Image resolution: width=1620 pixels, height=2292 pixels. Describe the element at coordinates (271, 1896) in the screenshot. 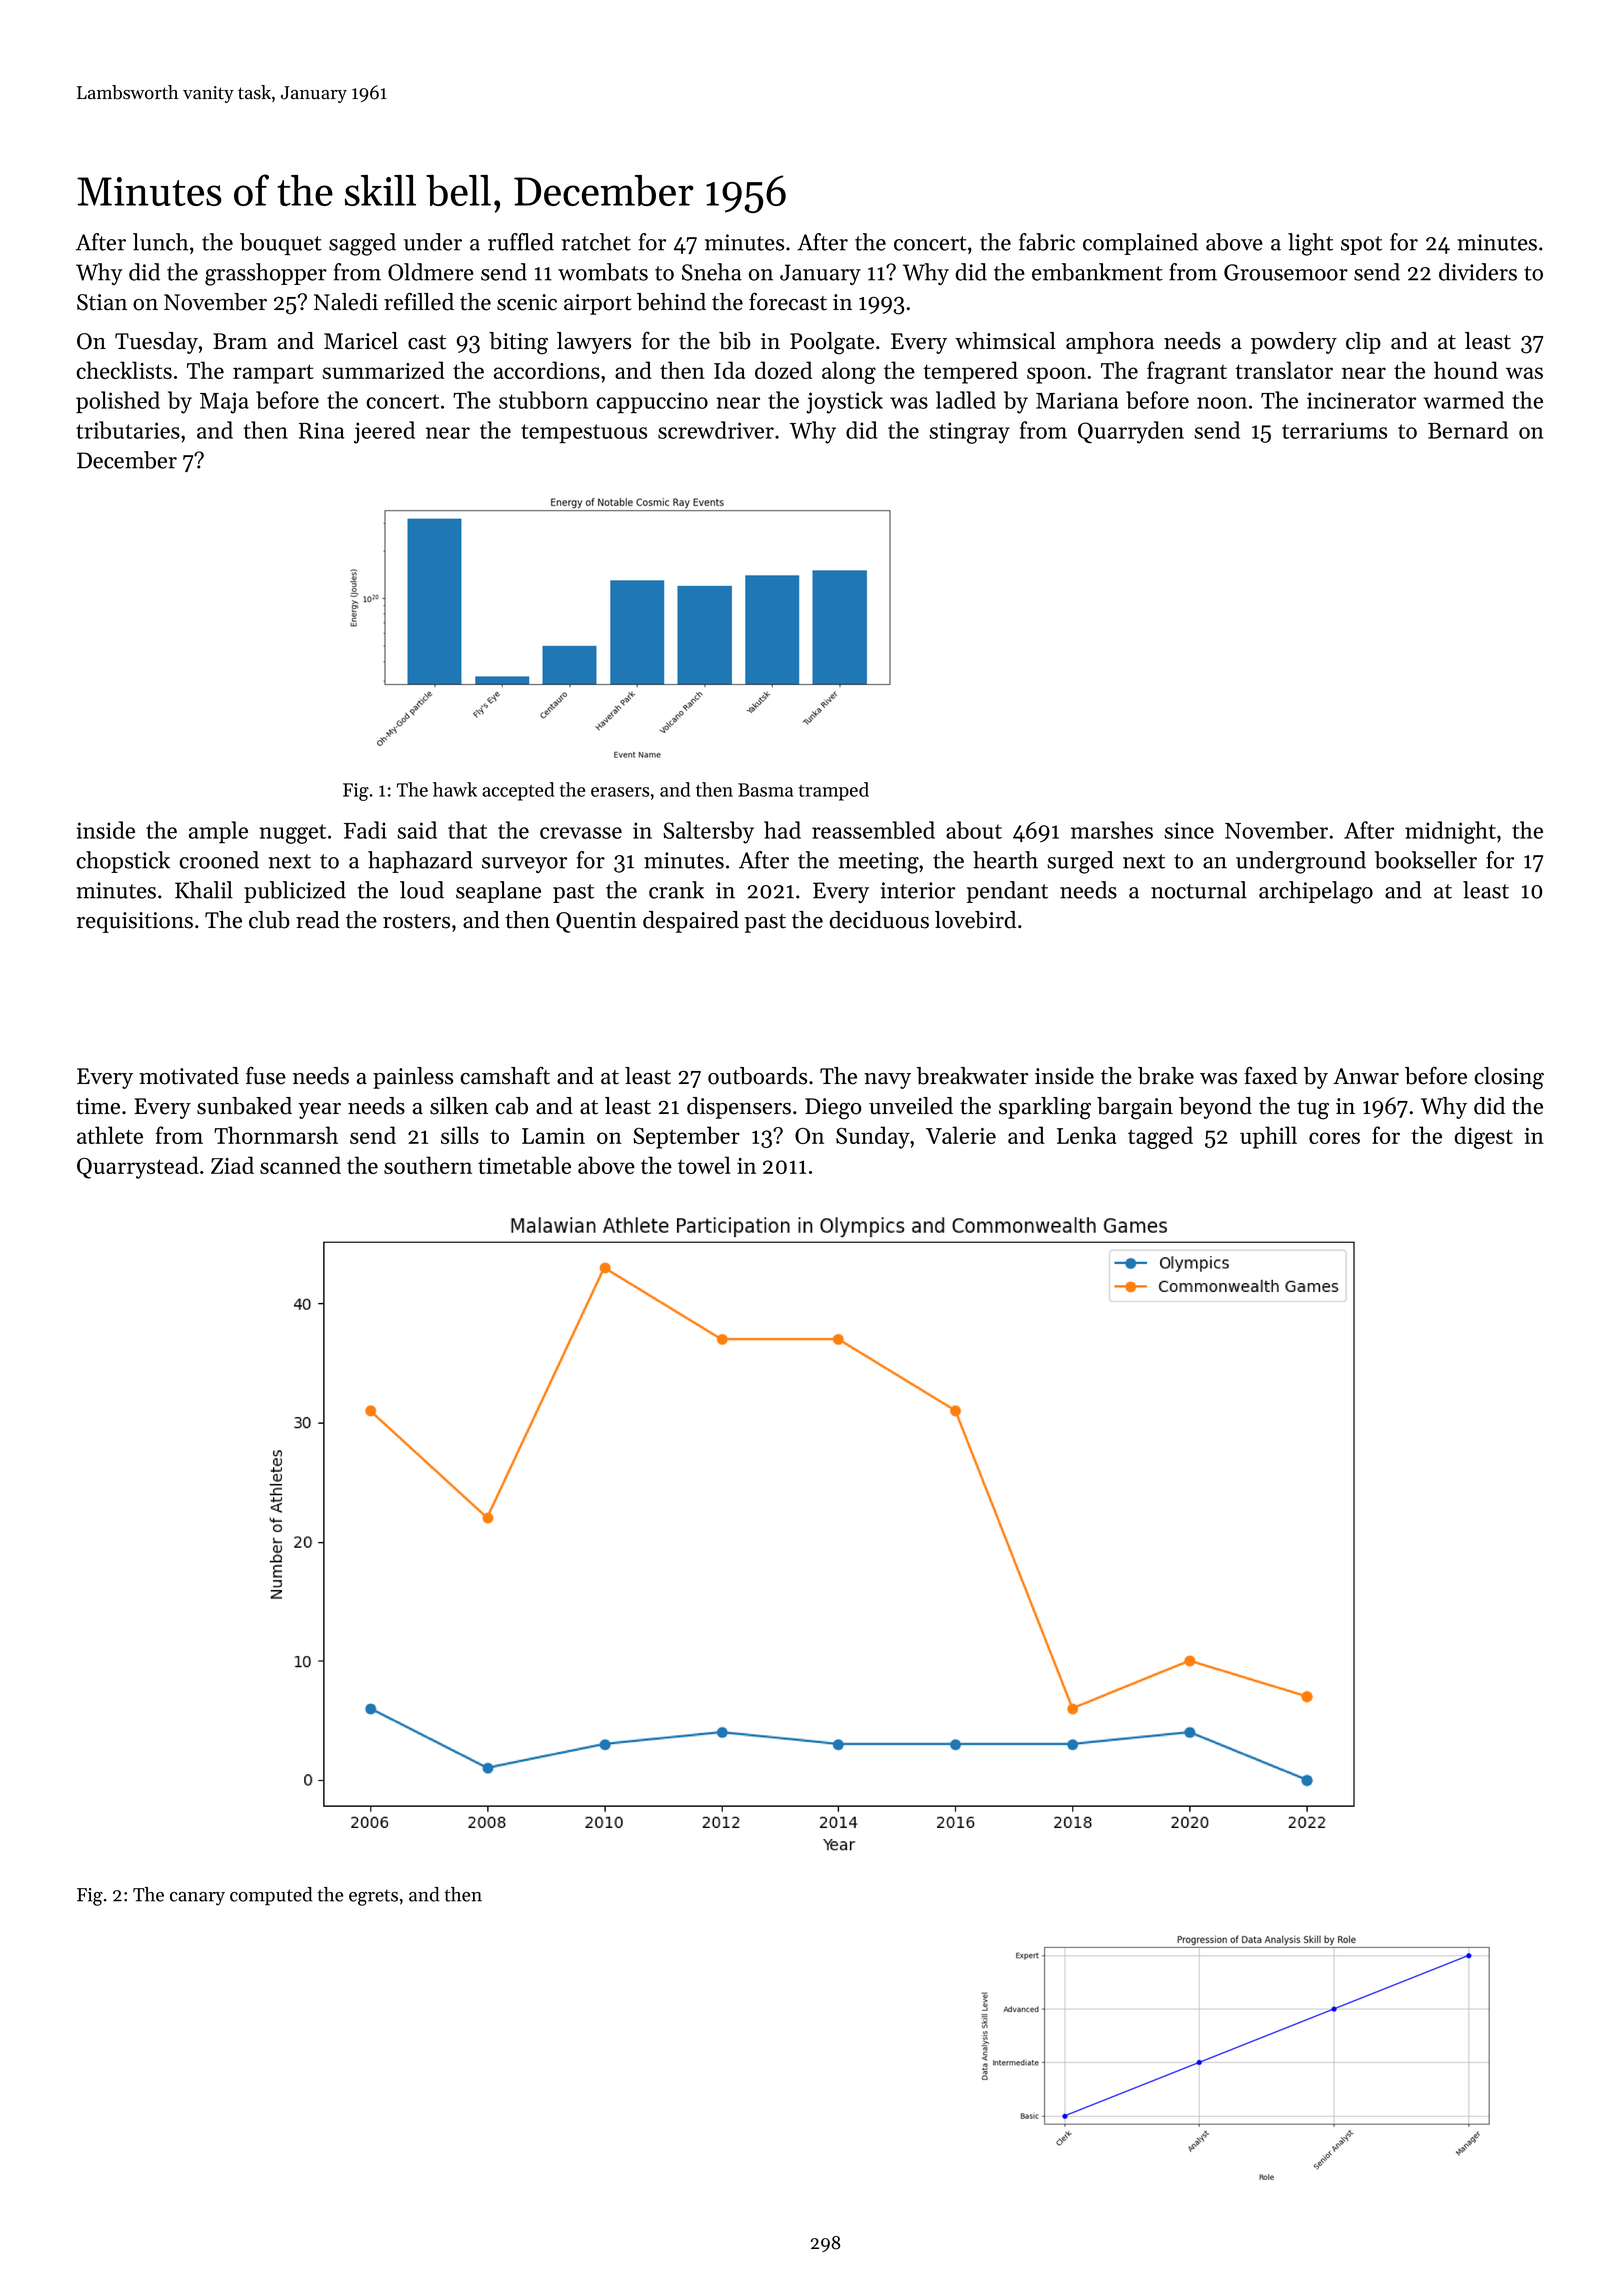

I see `computed` at that location.
